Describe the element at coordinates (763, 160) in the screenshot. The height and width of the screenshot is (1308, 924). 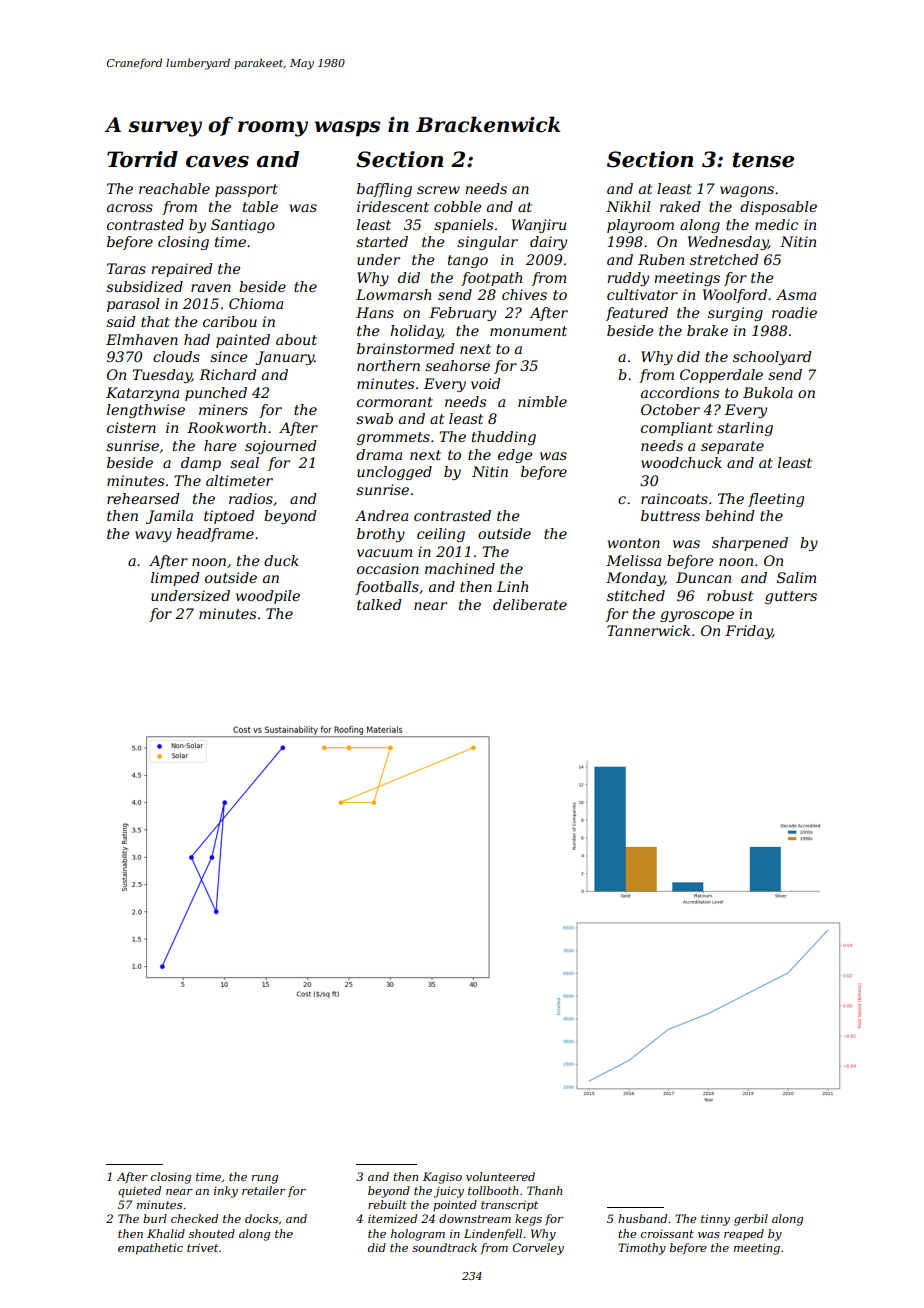
I see `tense` at that location.
